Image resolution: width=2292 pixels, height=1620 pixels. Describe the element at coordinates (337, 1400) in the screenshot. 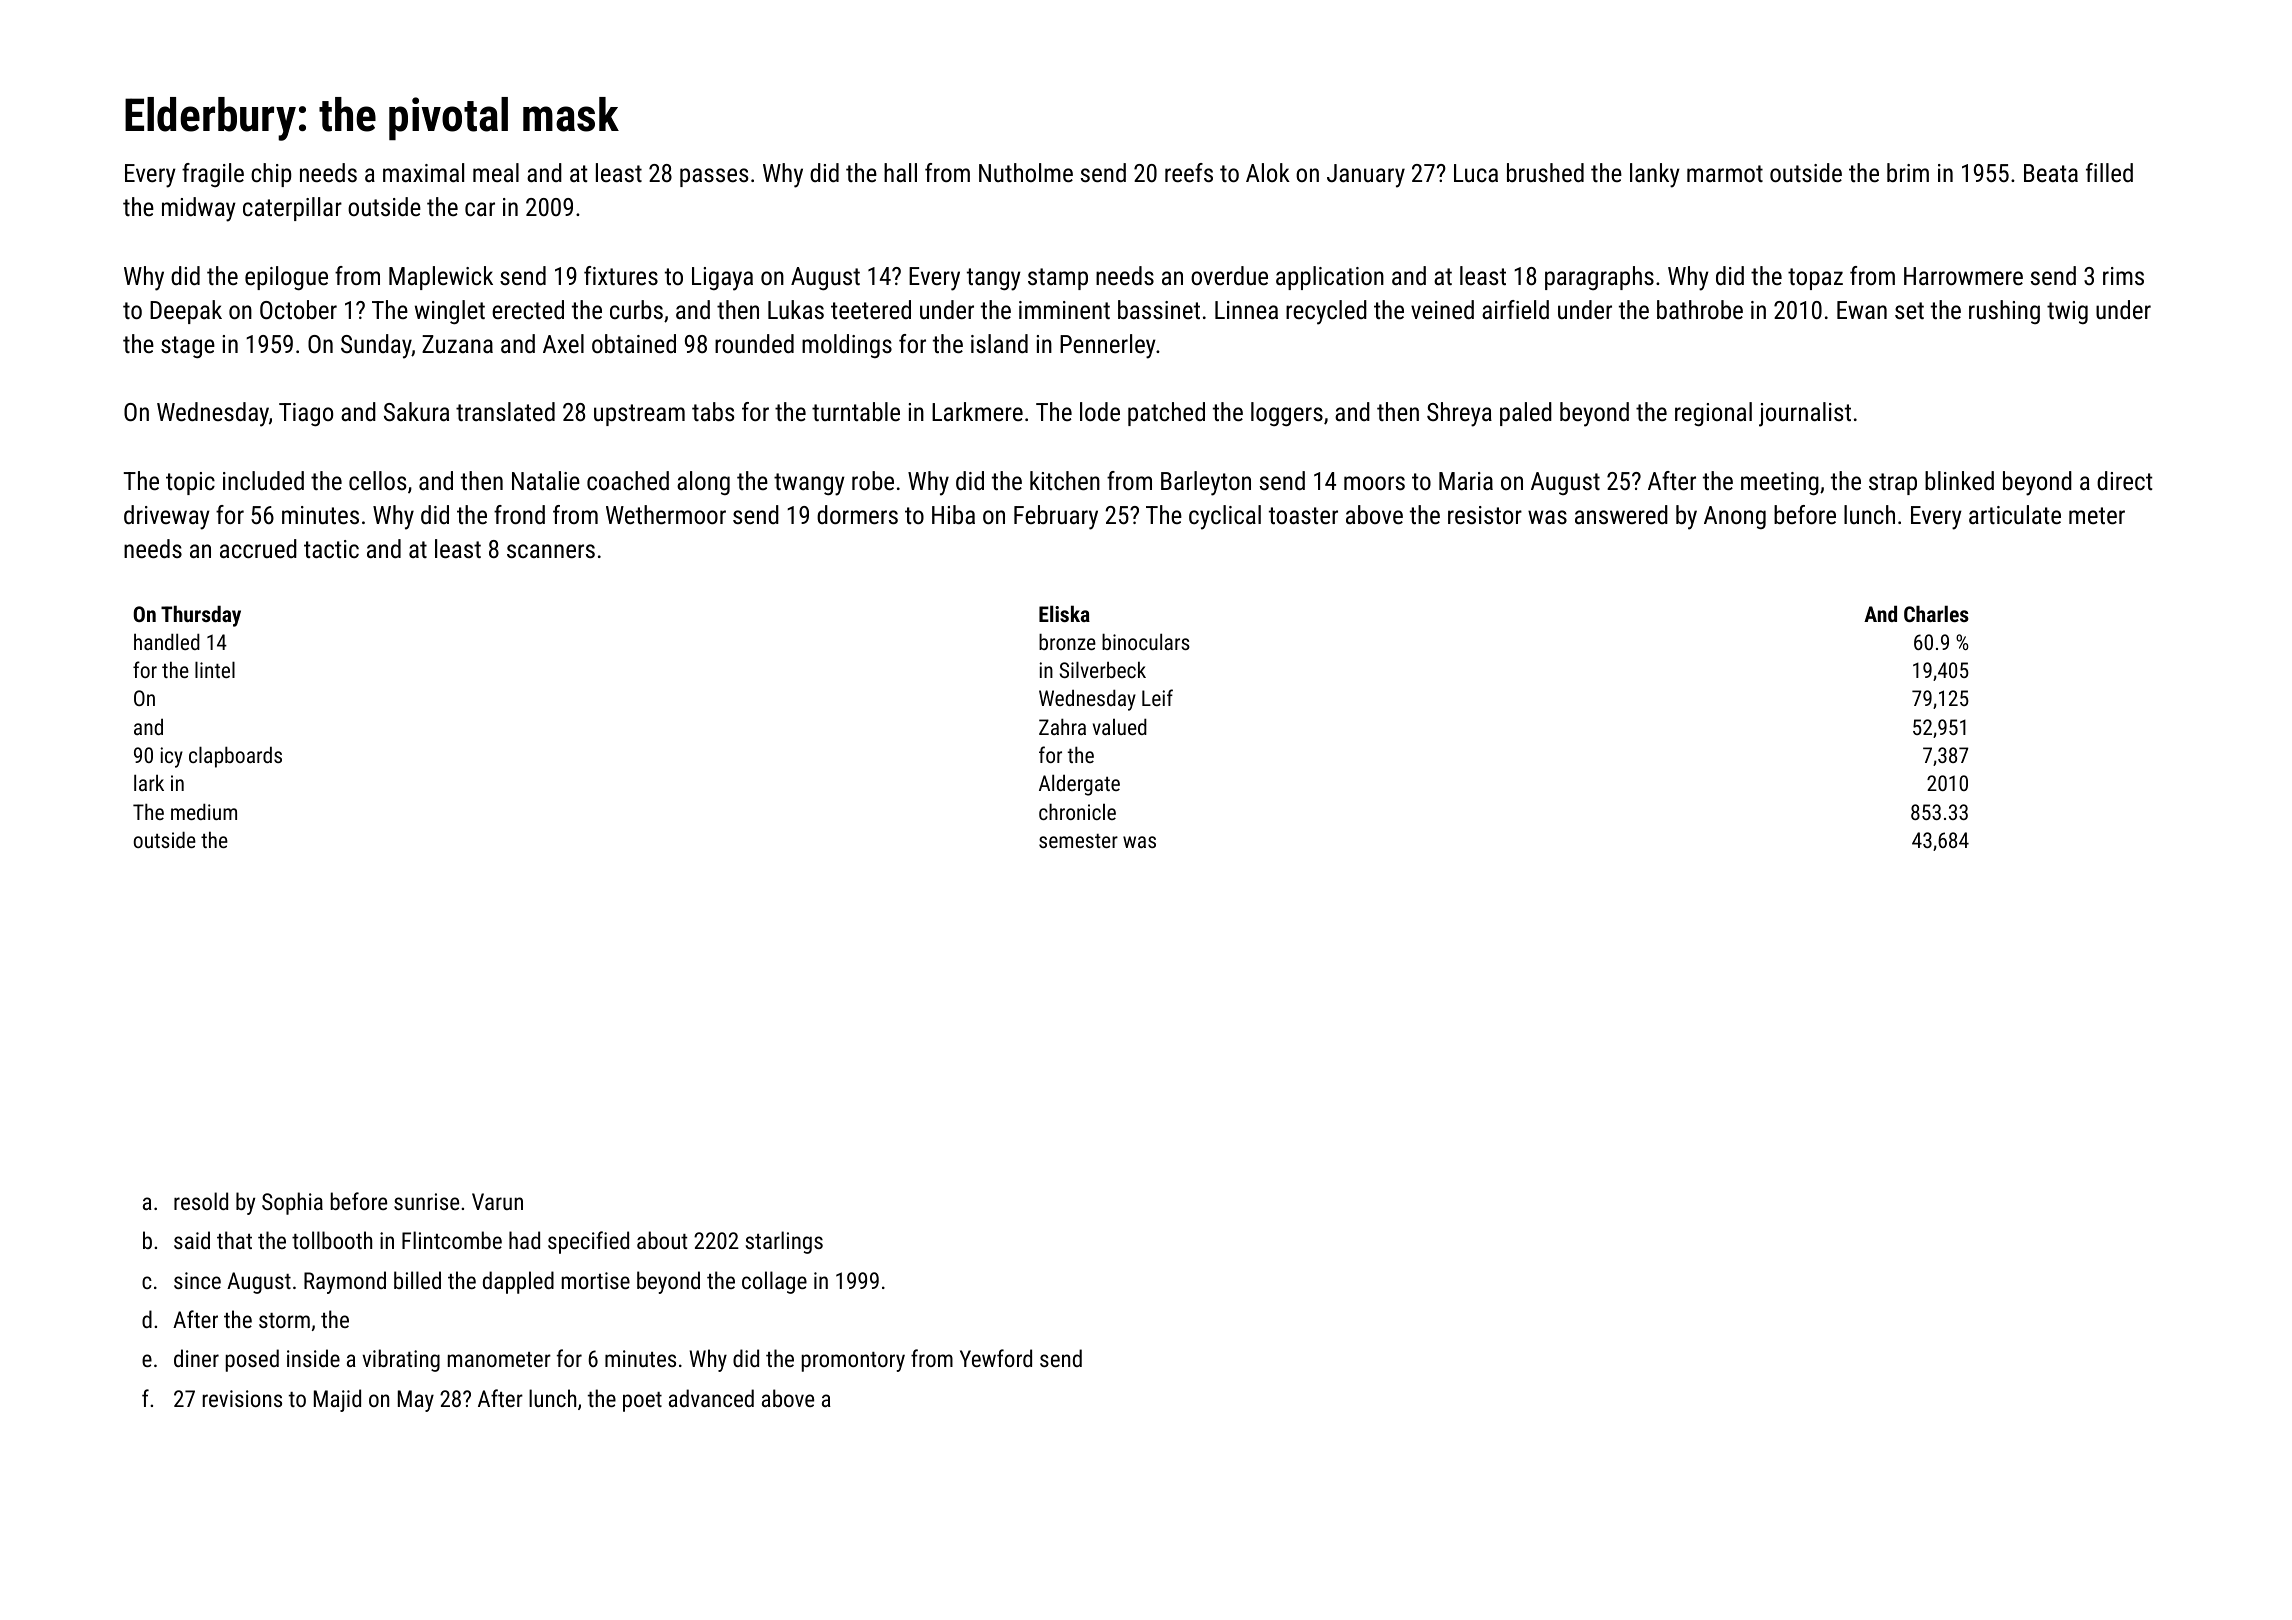

I see `Majid` at that location.
